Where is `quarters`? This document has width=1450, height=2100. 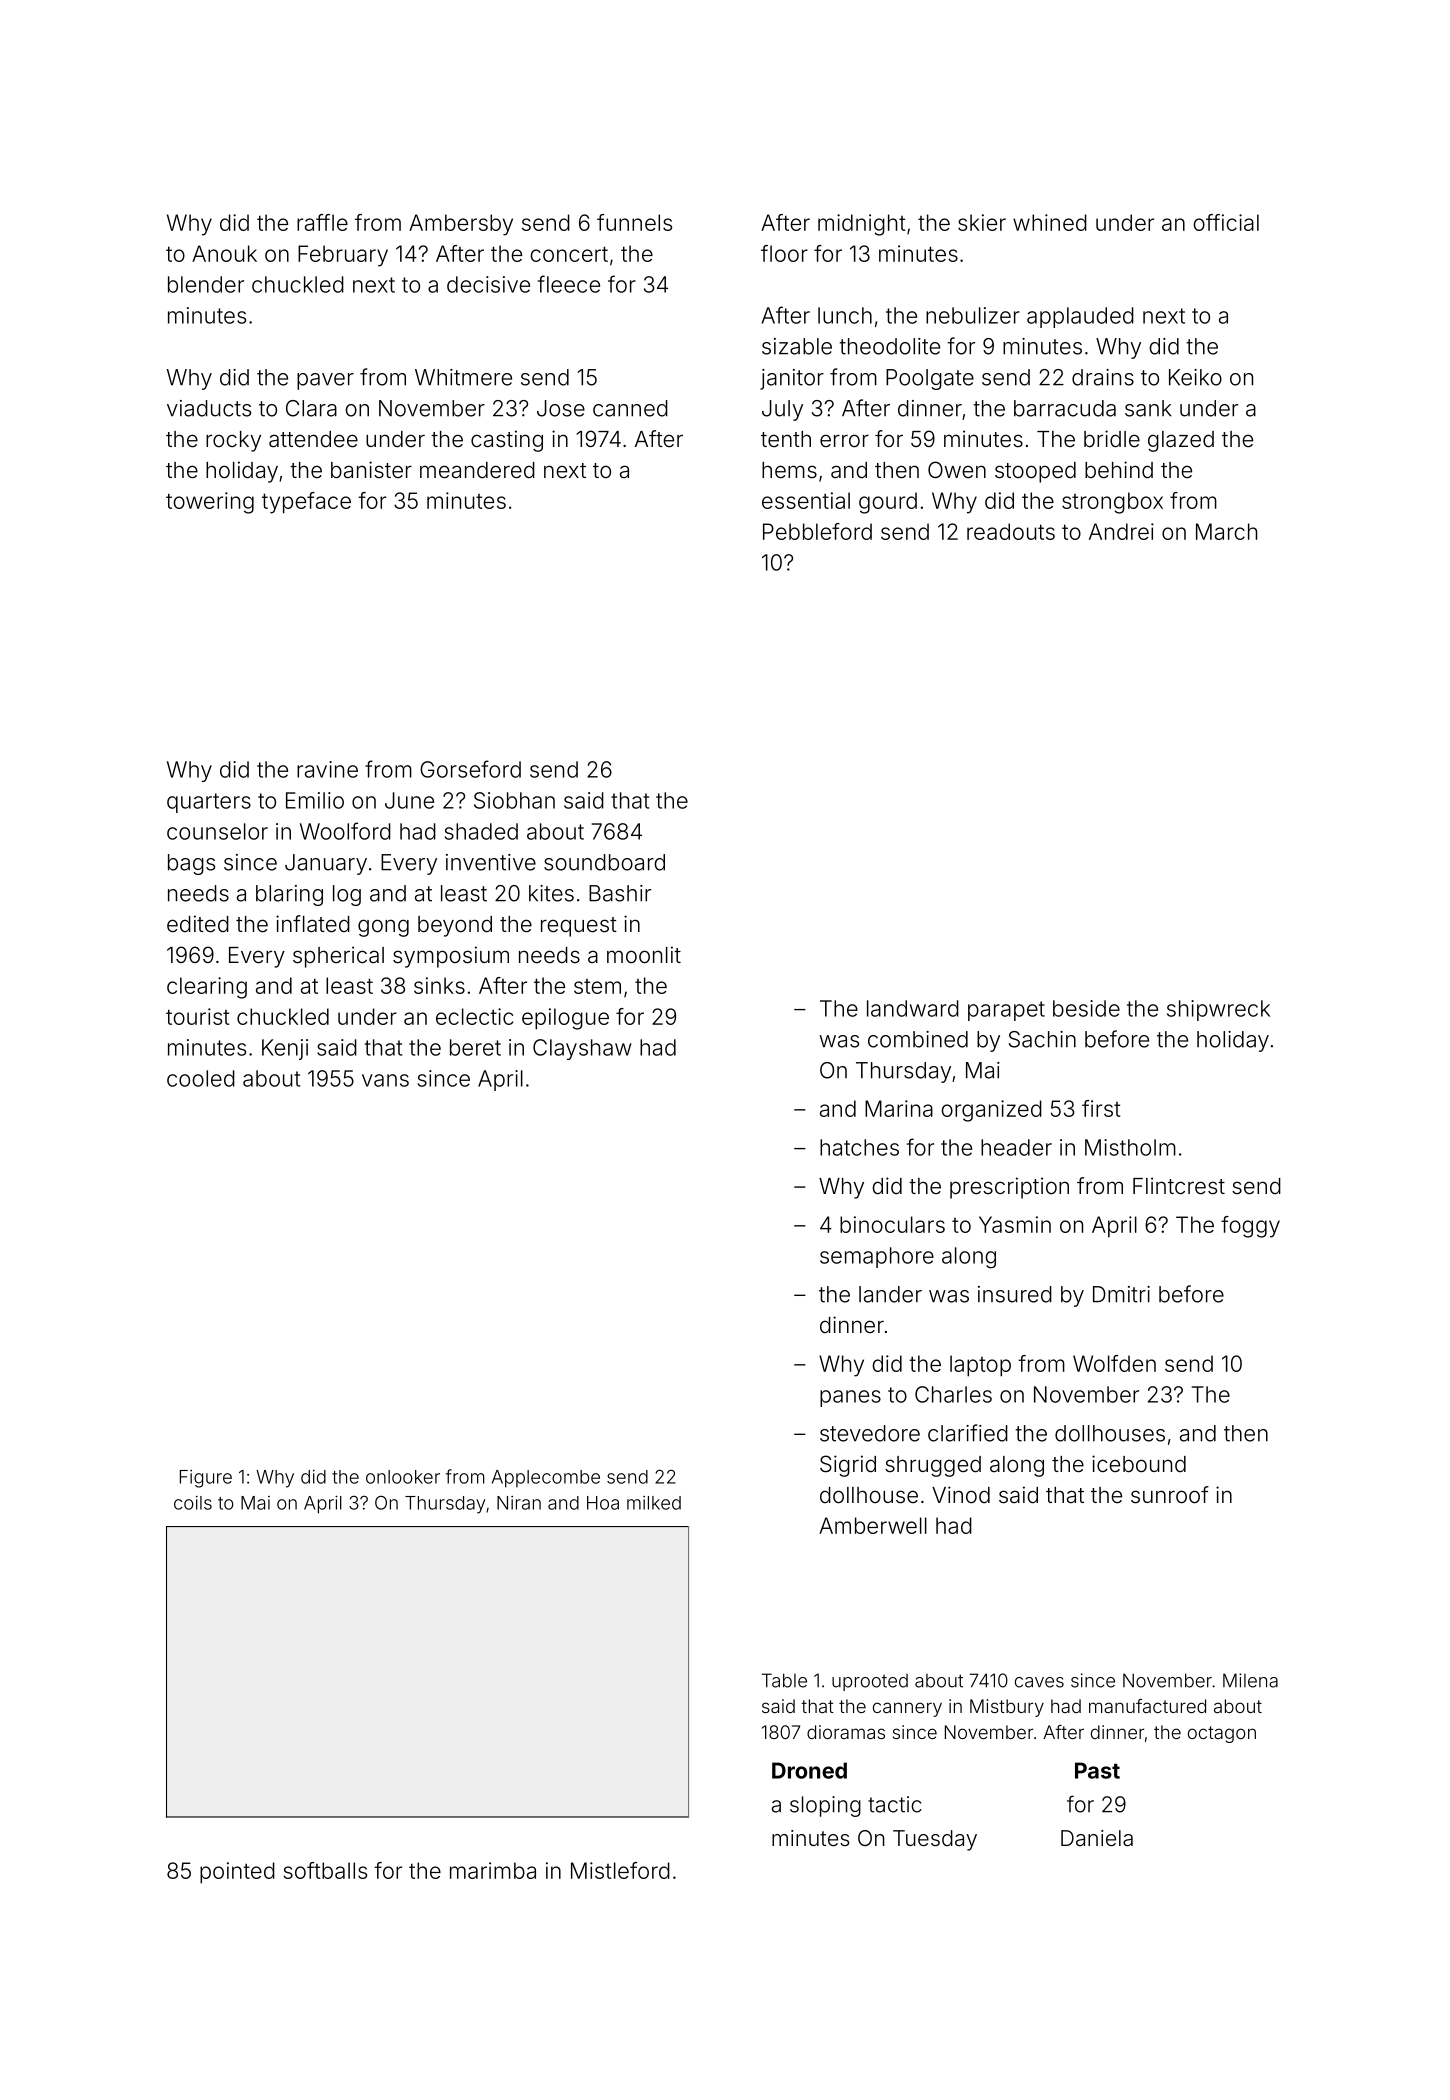 quarters is located at coordinates (209, 803).
